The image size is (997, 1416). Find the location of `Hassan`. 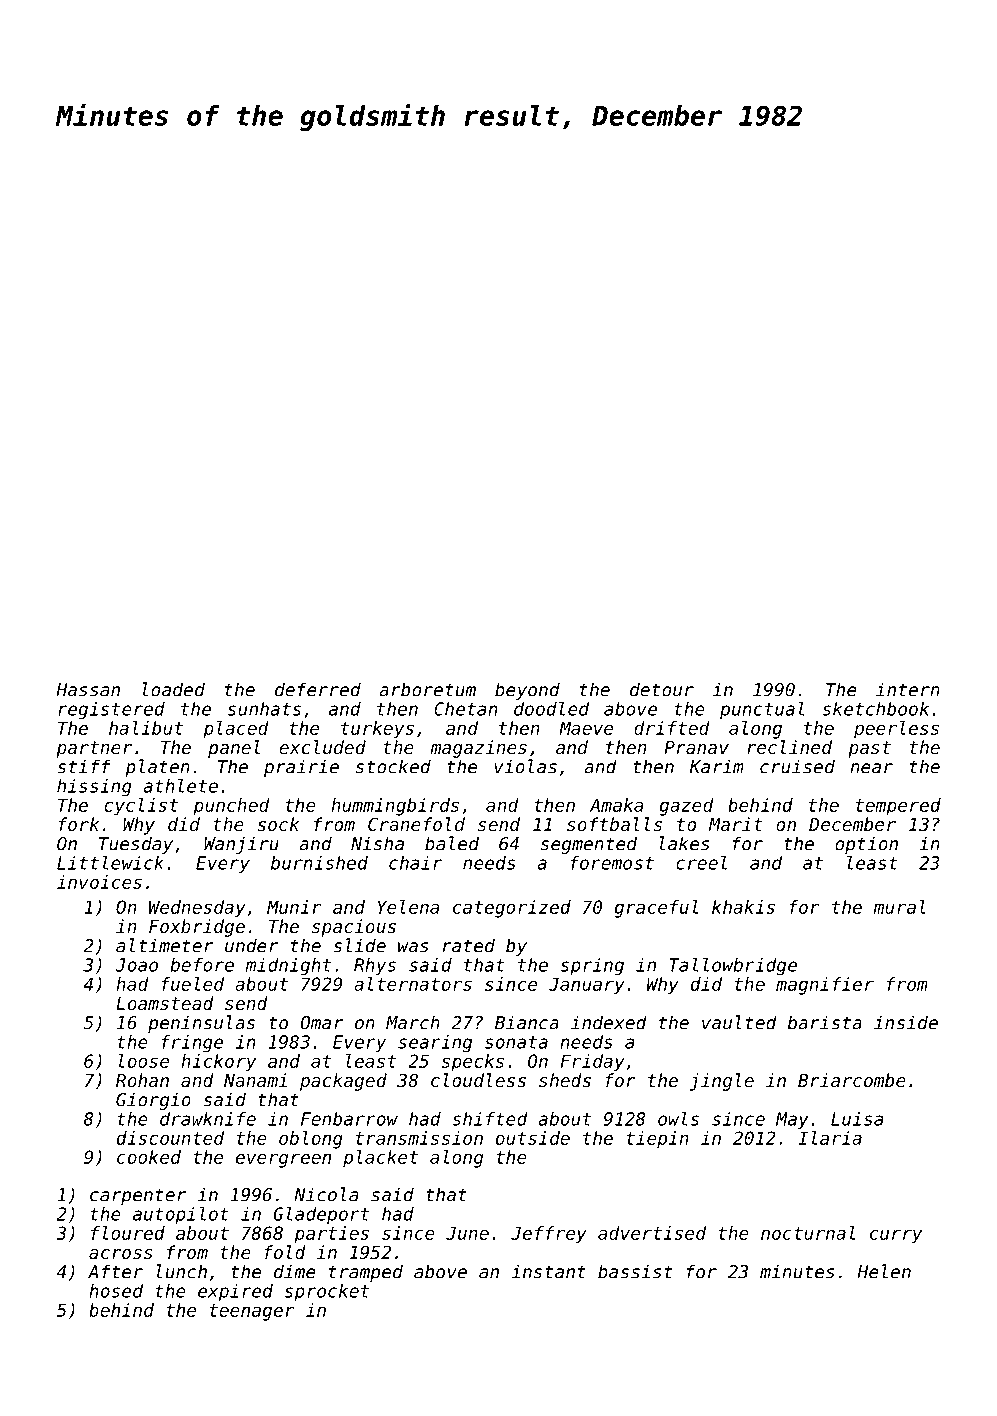

Hassan is located at coordinates (88, 690).
